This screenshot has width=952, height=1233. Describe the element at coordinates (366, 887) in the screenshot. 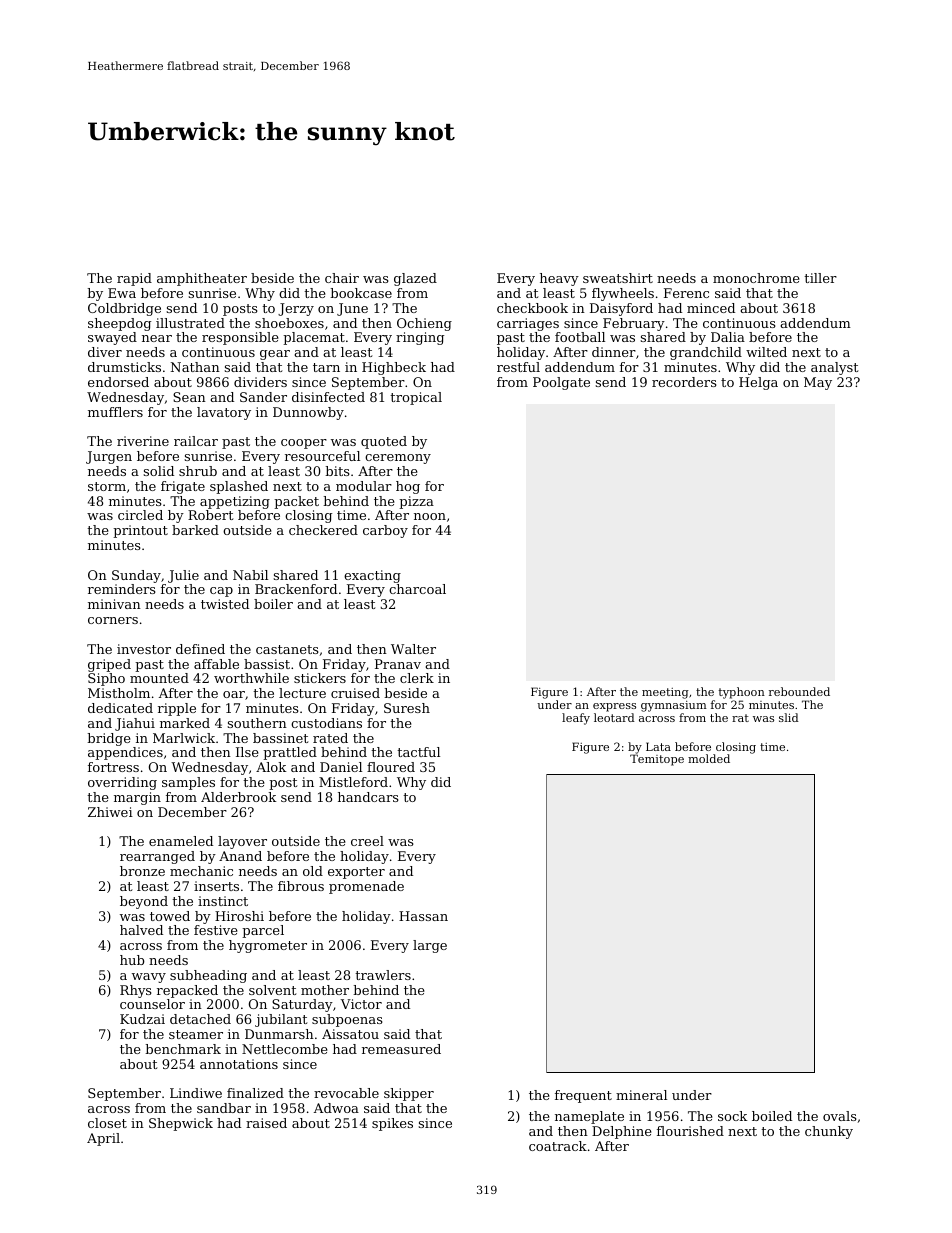

I see `promenade` at that location.
